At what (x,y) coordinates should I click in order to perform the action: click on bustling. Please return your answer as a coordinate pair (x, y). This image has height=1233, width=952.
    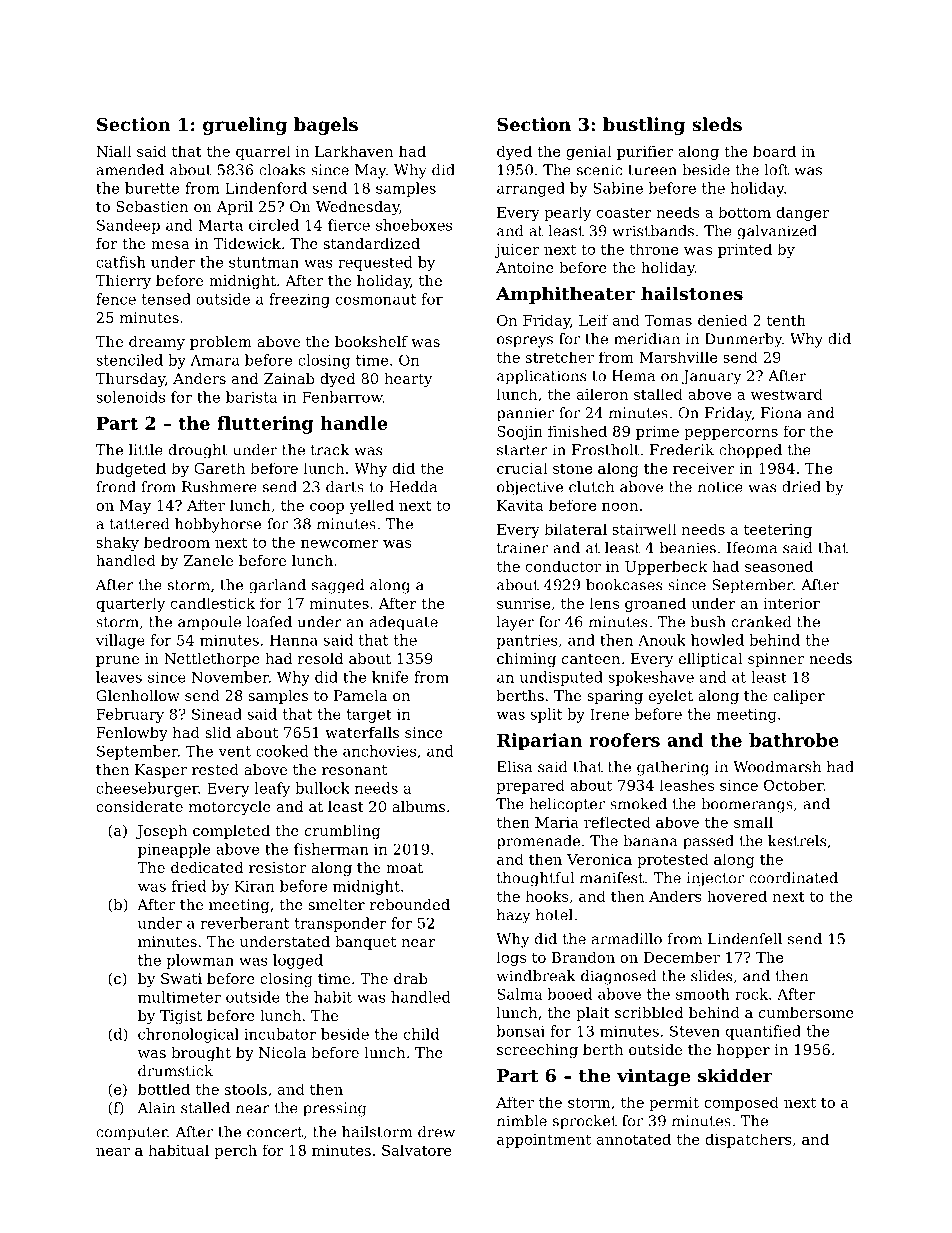
    Looking at the image, I should click on (644, 126).
